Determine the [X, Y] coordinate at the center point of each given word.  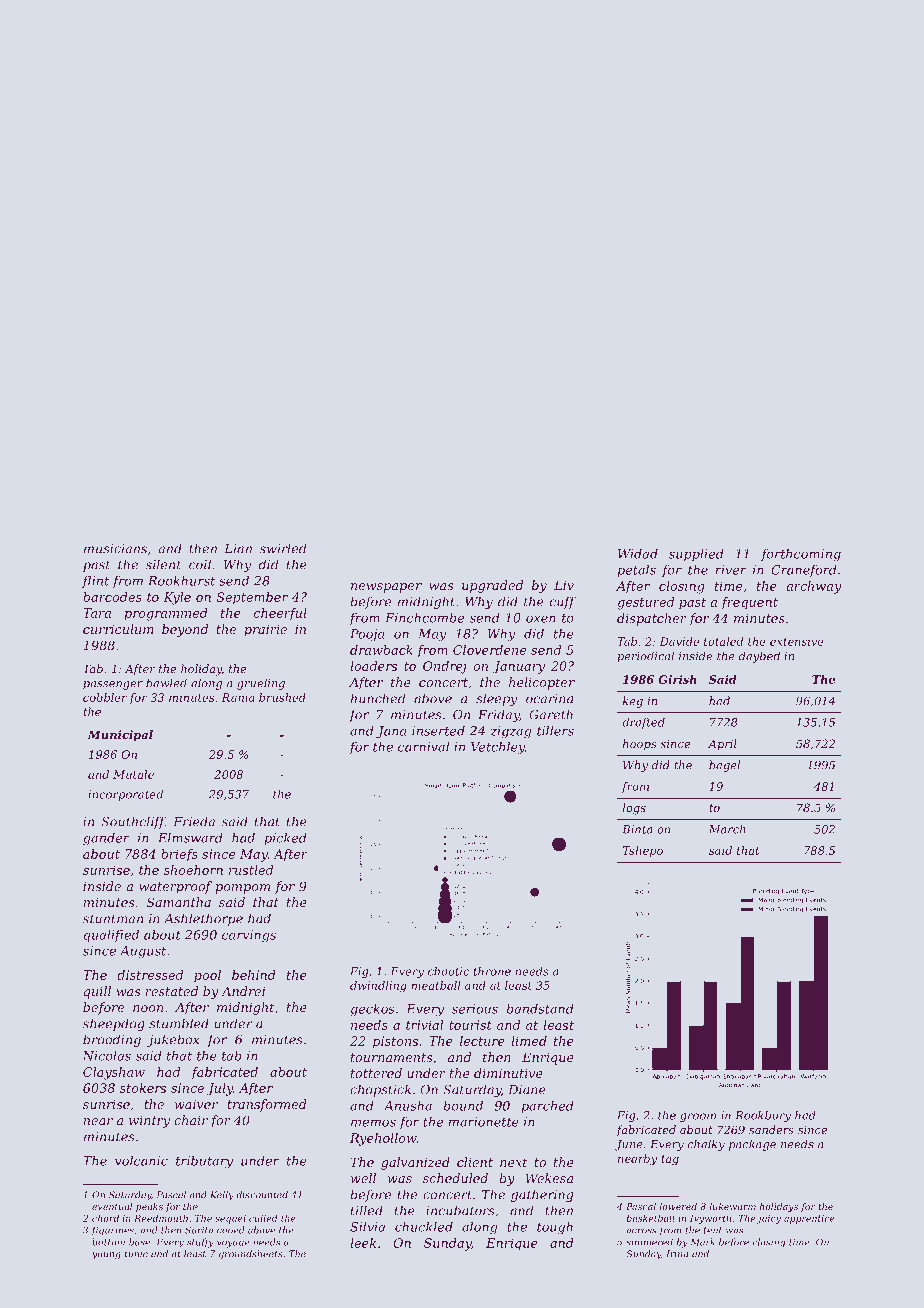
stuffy [200, 1243]
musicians [115, 549]
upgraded [492, 586]
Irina [677, 1254]
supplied [696, 555]
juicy [769, 1219]
